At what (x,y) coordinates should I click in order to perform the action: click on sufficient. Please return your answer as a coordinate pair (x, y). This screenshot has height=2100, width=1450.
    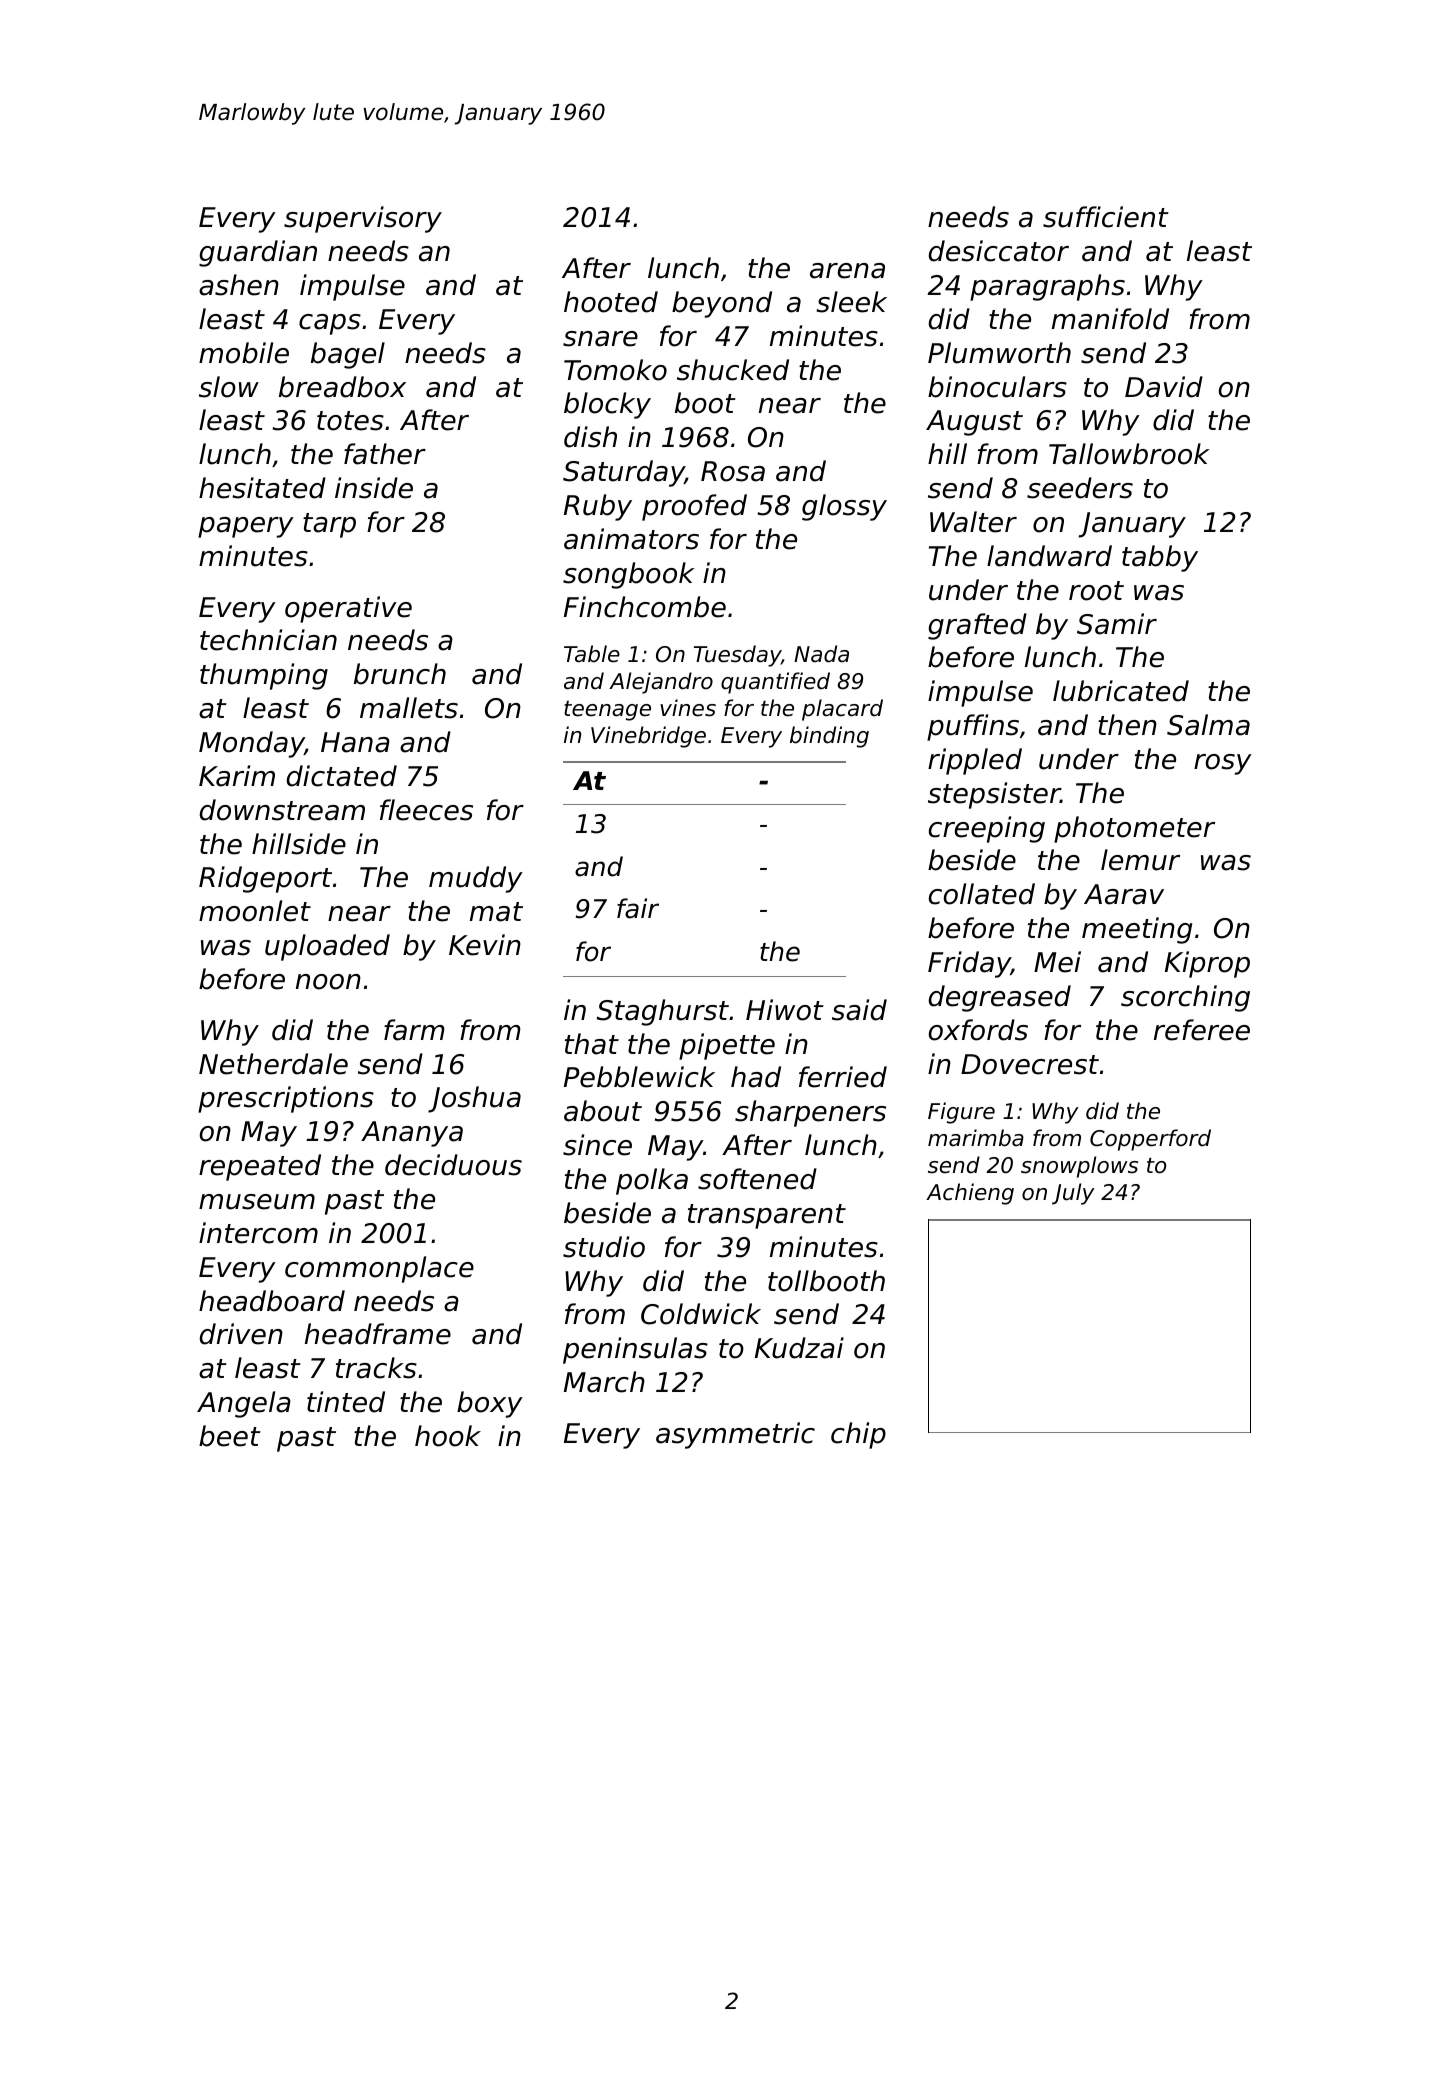
    Looking at the image, I should click on (1106, 217).
